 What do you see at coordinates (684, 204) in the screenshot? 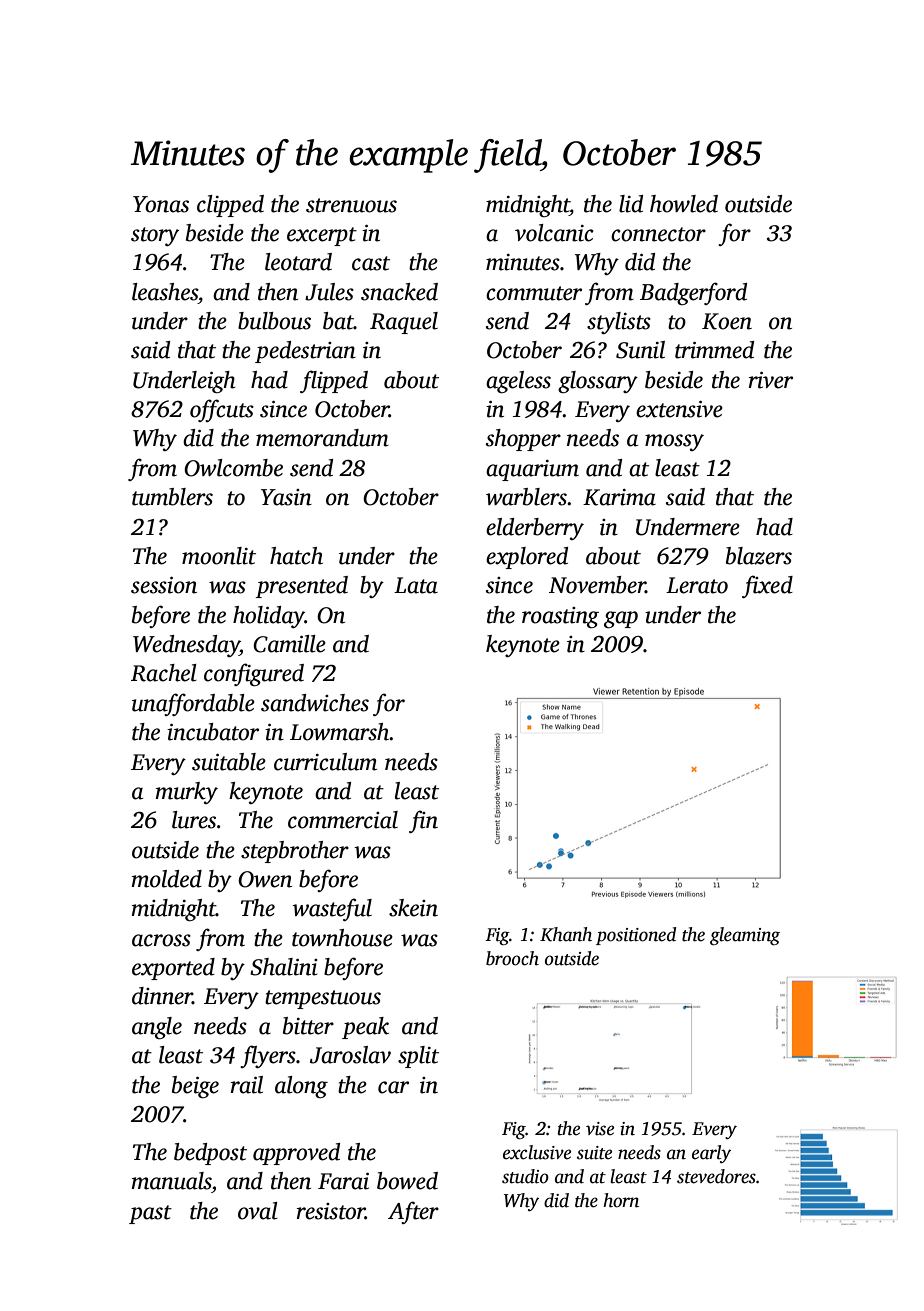
I see `howled` at bounding box center [684, 204].
